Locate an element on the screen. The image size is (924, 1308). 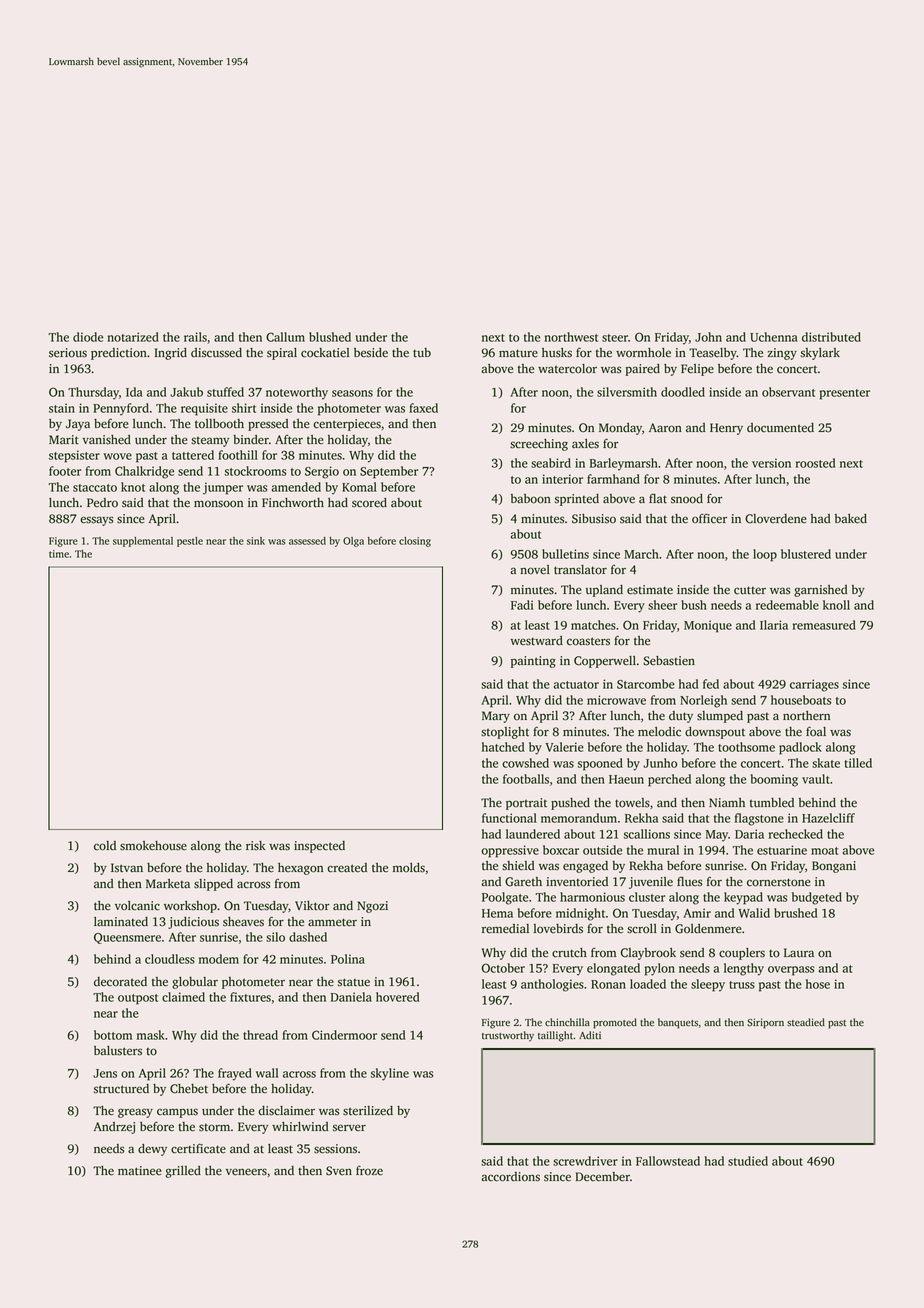
watercolor is located at coordinates (567, 369).
